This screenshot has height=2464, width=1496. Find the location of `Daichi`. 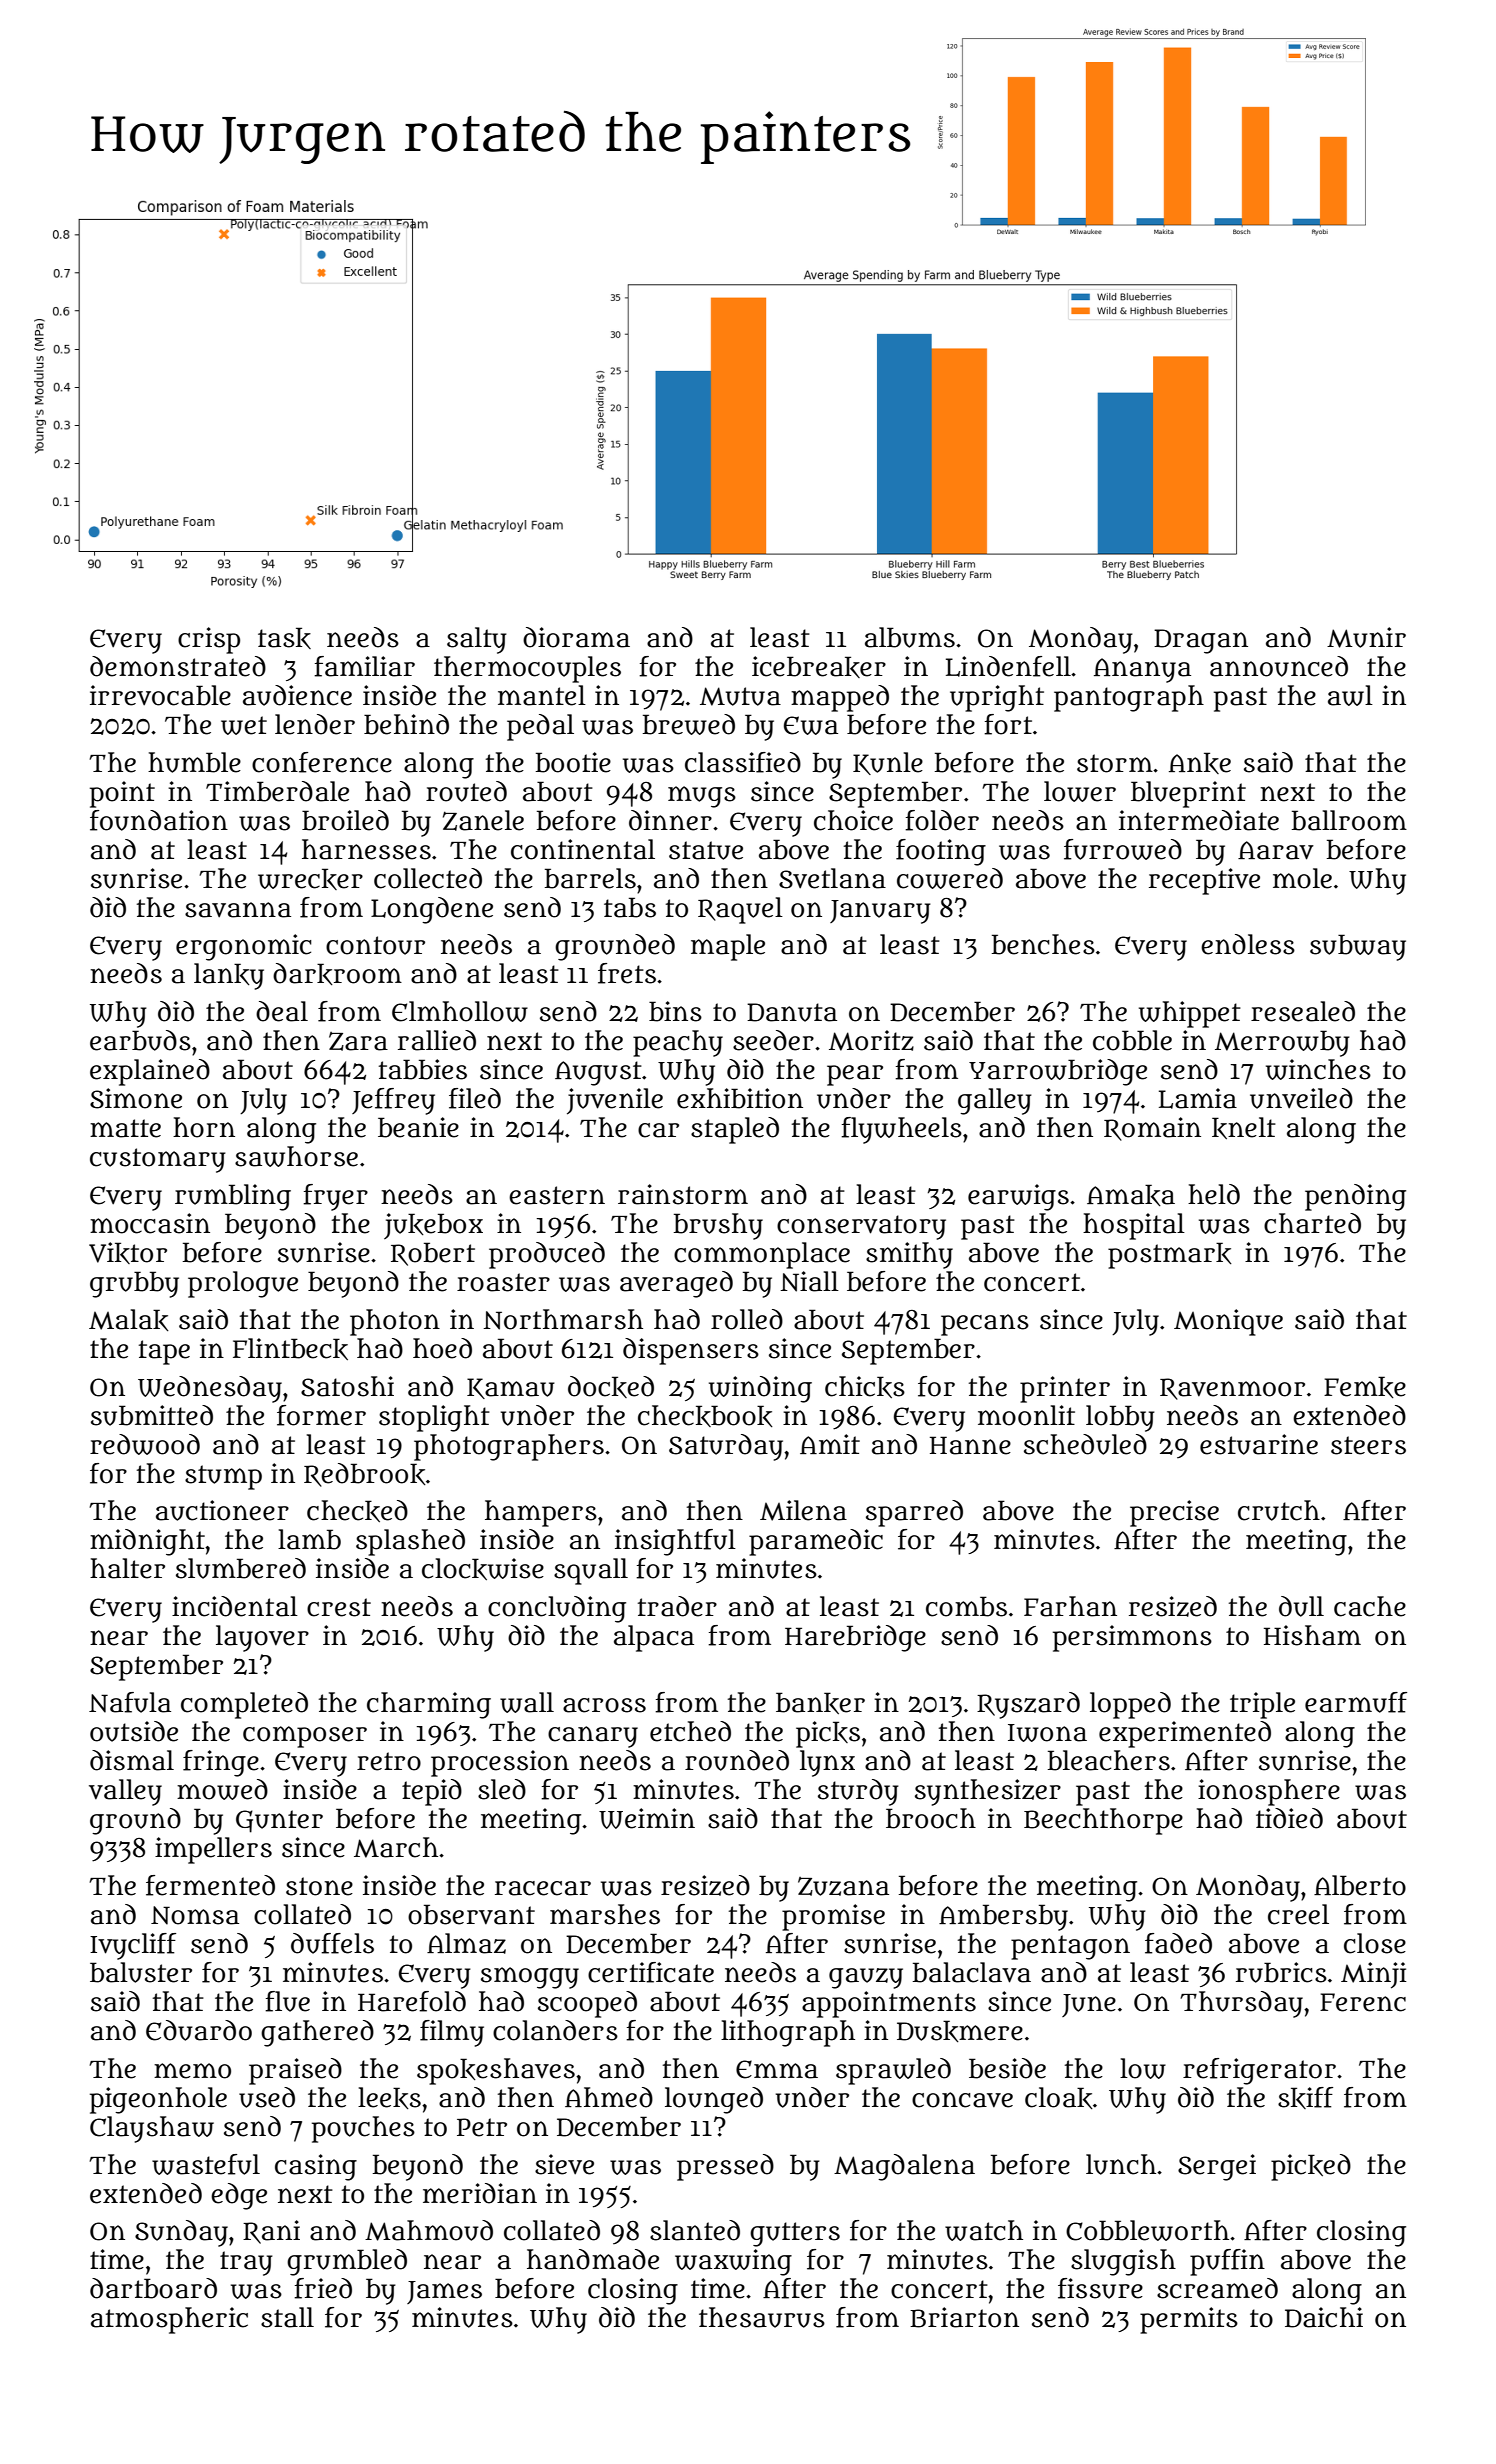

Daichi is located at coordinates (1324, 2317).
